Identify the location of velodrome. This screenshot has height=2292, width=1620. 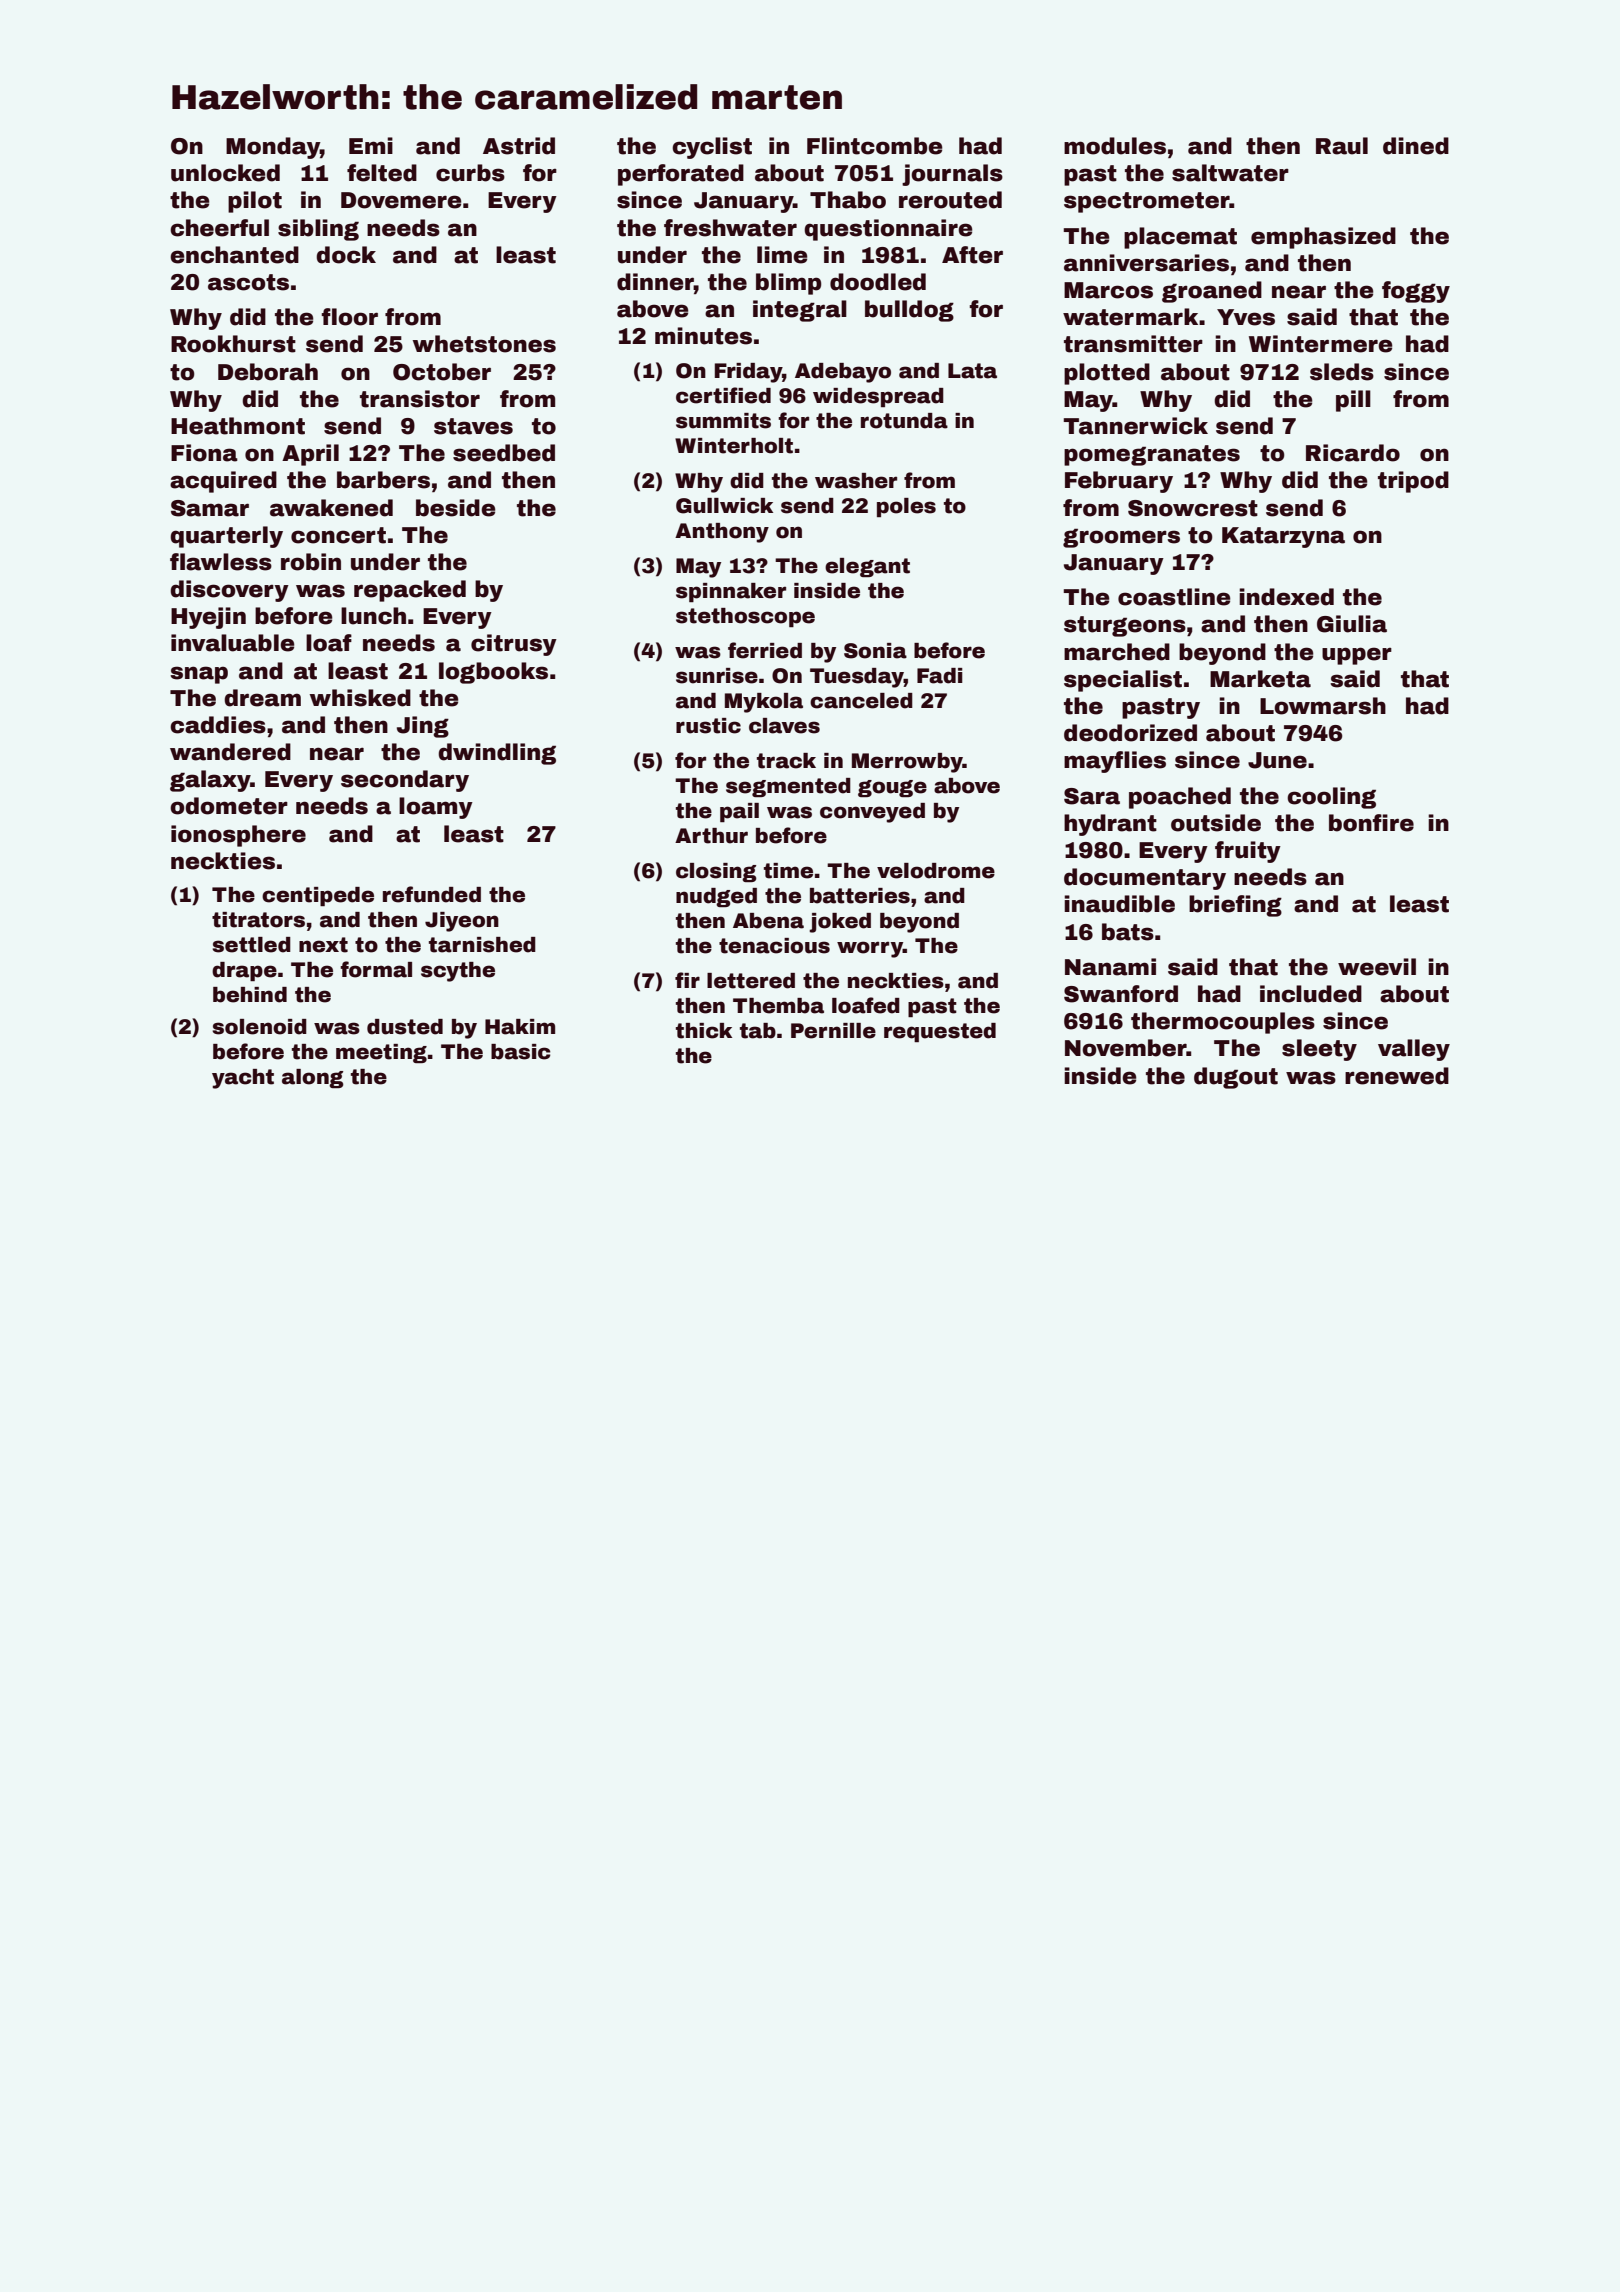
(936, 871).
